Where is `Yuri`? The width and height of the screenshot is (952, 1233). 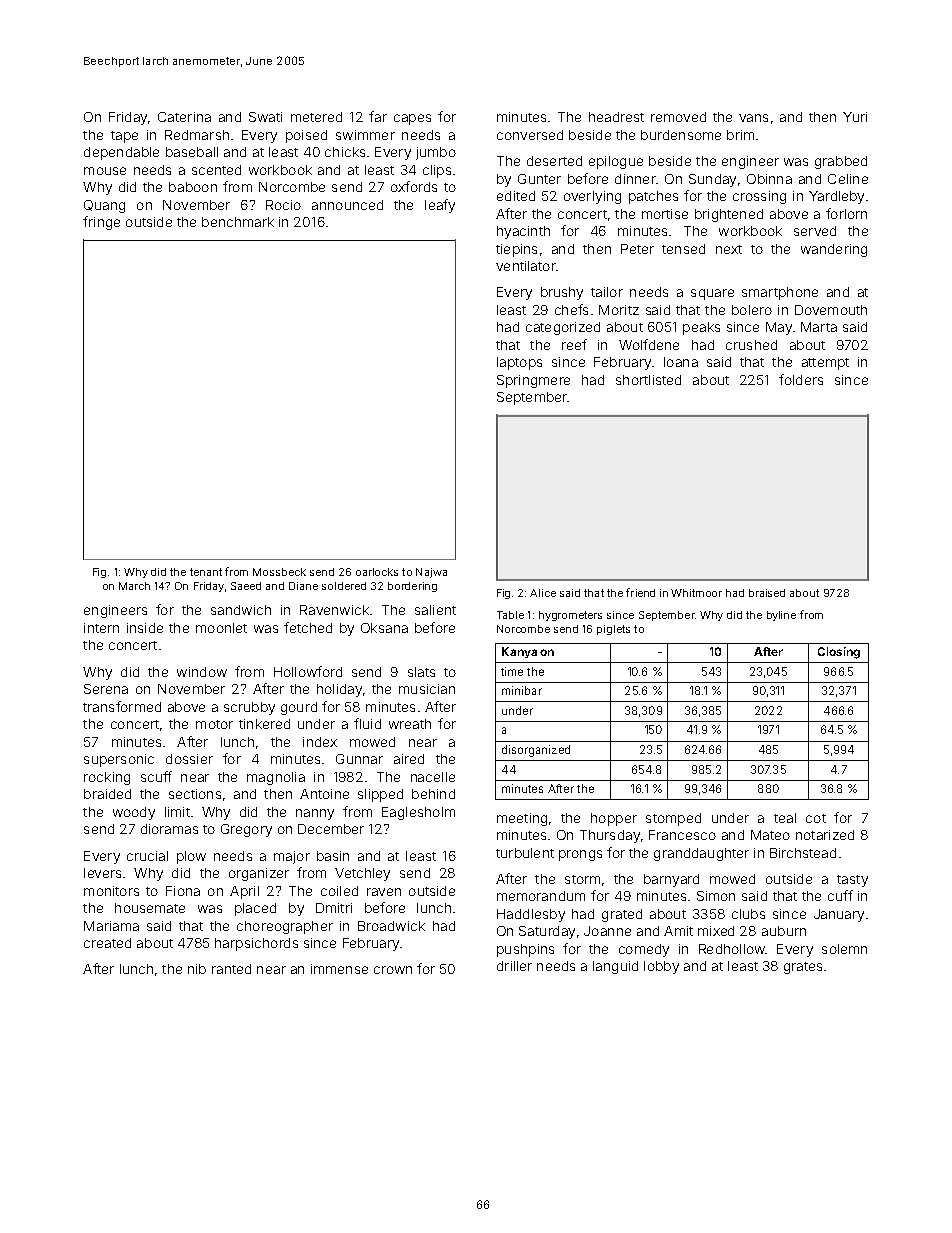 Yuri is located at coordinates (855, 117).
